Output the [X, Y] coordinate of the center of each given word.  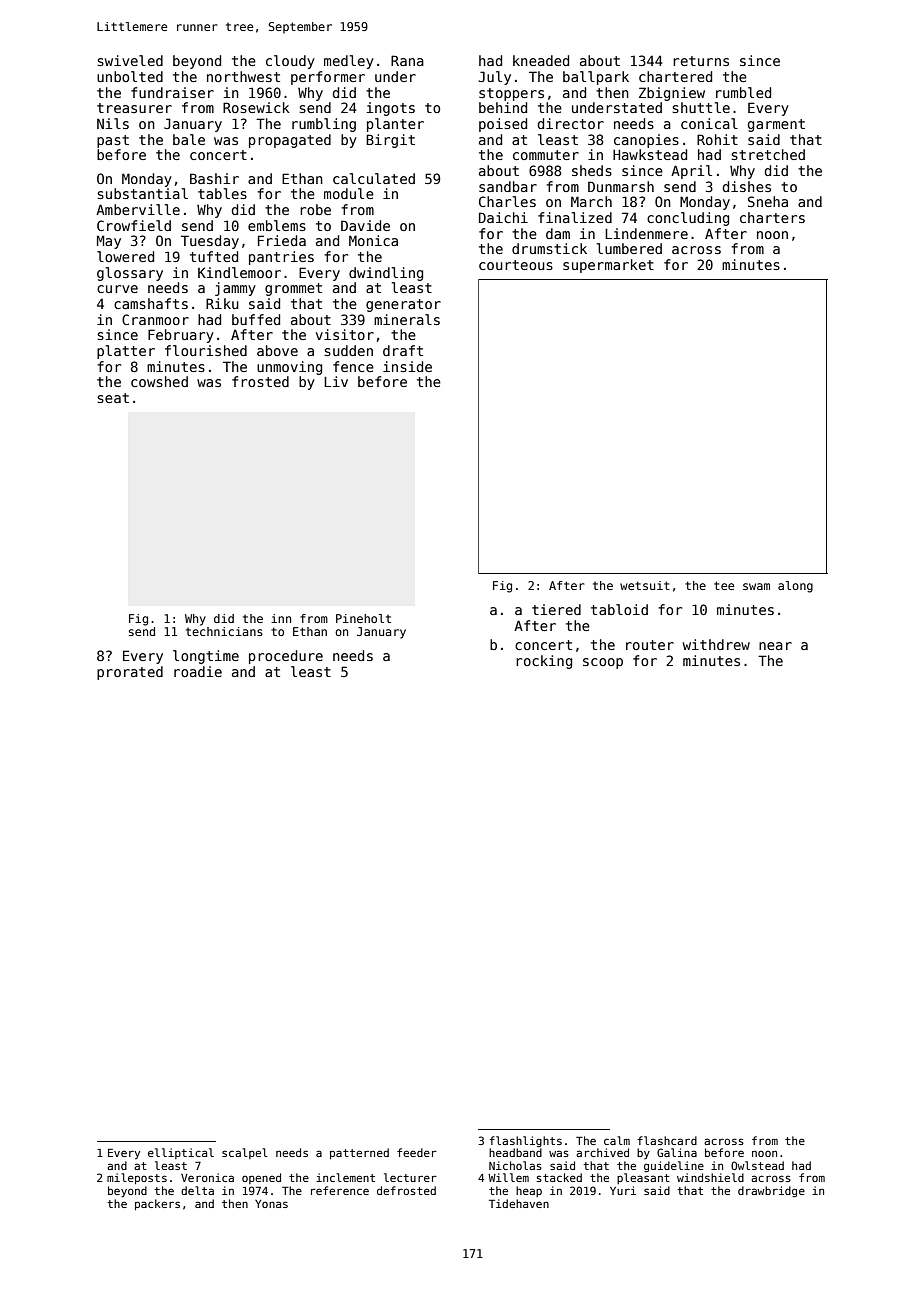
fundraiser [172, 92]
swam [756, 586]
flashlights [525, 1142]
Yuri [623, 1190]
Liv [336, 381]
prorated [130, 673]
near [775, 646]
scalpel [245, 1153]
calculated [374, 178]
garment [776, 125]
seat [113, 398]
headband [515, 1152]
